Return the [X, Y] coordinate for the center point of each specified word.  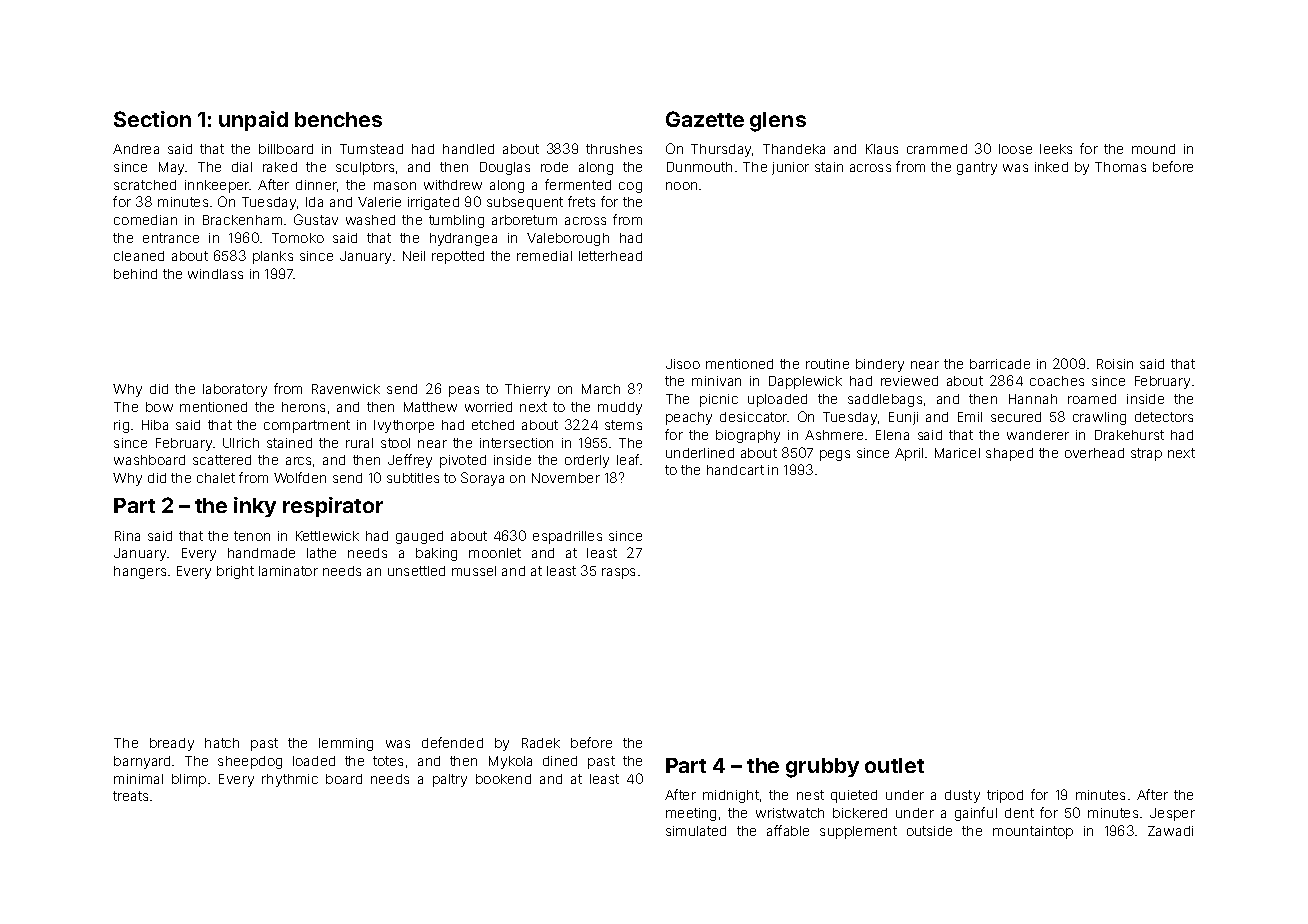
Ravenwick [346, 389]
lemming [346, 744]
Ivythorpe [404, 426]
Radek [541, 743]
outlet [894, 765]
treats [130, 796]
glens [778, 122]
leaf [628, 459]
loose [1015, 149]
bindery [880, 365]
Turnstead [371, 149]
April [909, 454]
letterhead [610, 256]
